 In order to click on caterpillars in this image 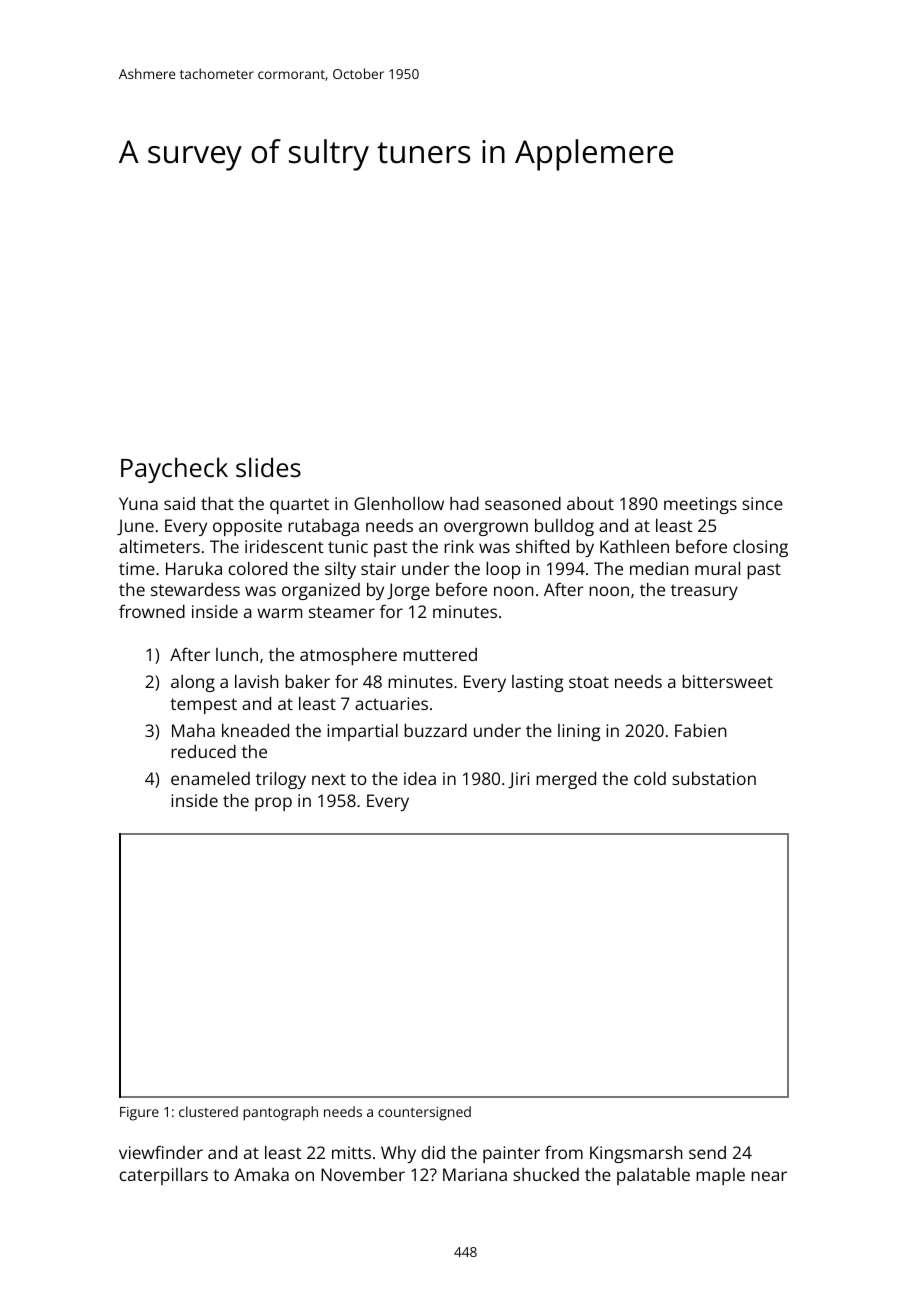, I will do `click(163, 1176)`.
